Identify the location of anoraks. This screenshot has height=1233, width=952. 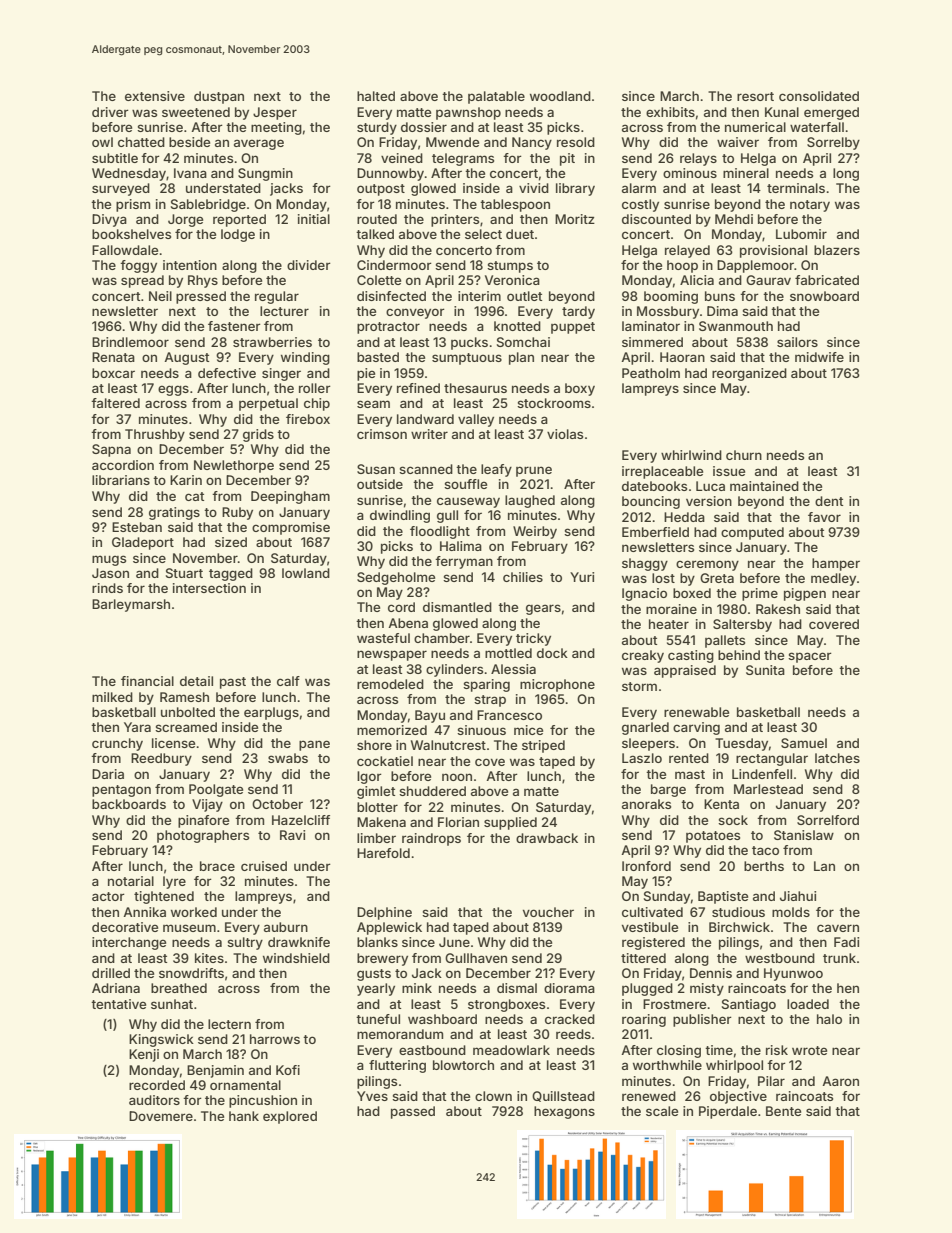
(646, 804).
